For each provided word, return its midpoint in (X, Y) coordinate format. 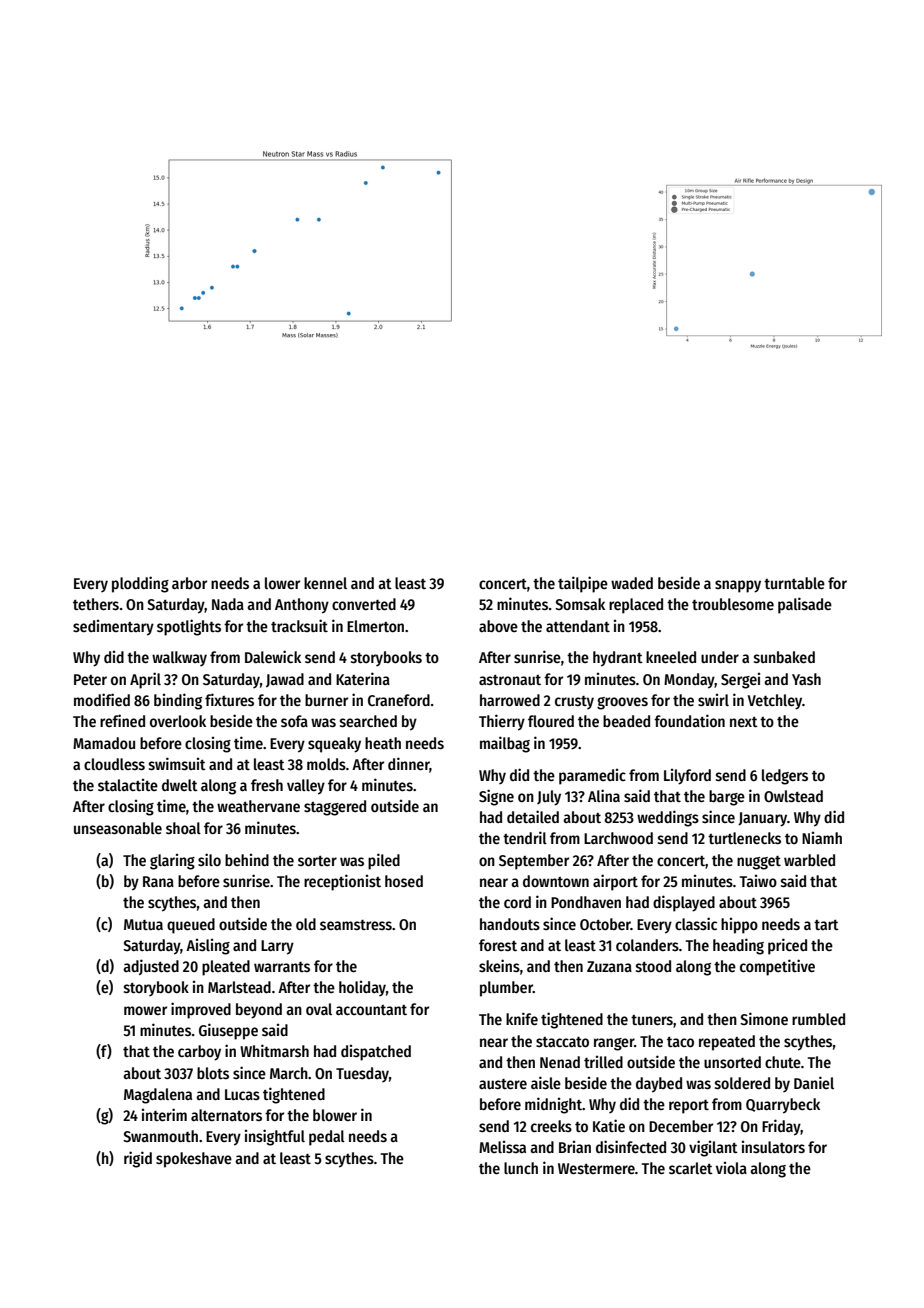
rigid (138, 1159)
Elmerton (375, 626)
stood (653, 966)
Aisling (208, 947)
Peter (90, 679)
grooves (622, 703)
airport (615, 882)
